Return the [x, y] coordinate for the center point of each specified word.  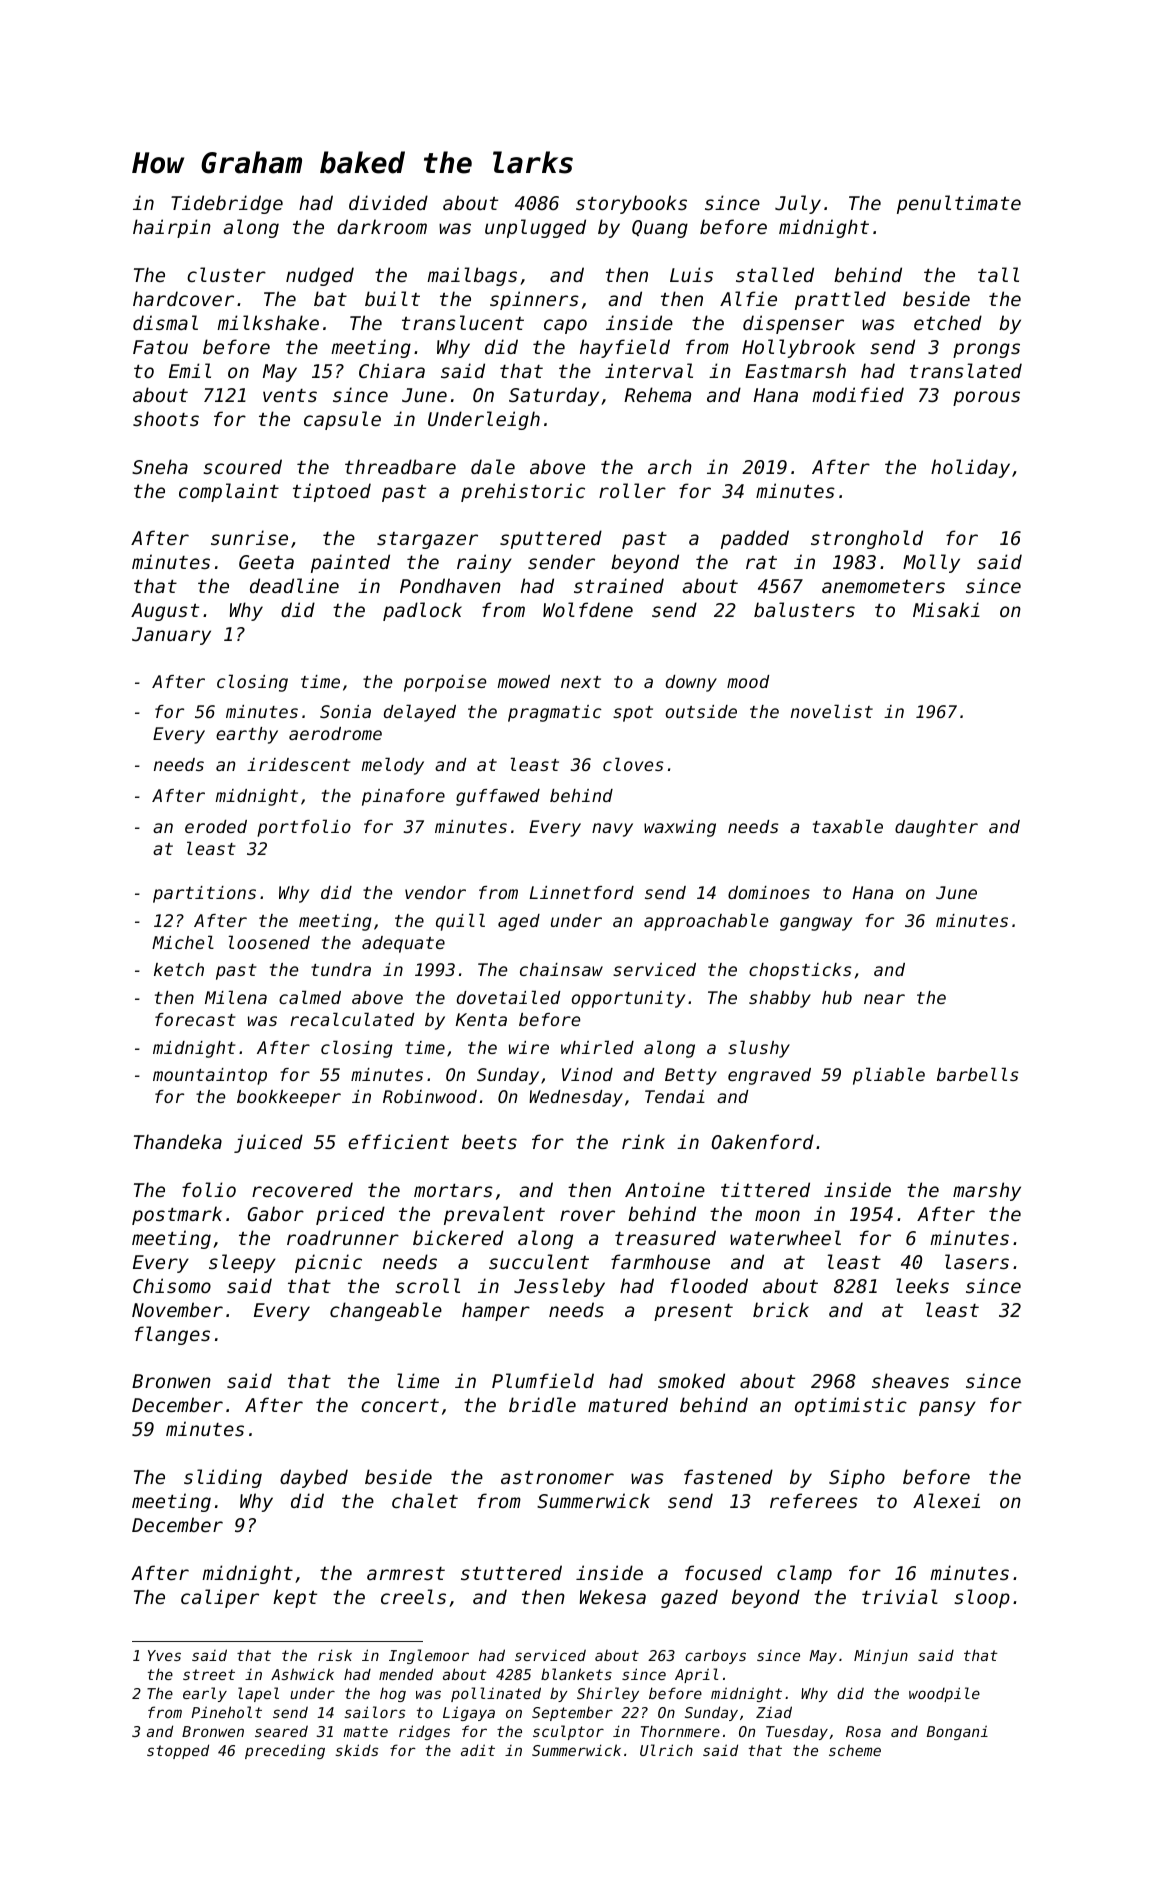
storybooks [631, 204]
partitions [204, 894]
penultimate [959, 204]
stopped [178, 1751]
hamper [496, 1311]
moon [777, 1215]
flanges [172, 1335]
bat [330, 298]
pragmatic [555, 713]
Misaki [946, 609]
